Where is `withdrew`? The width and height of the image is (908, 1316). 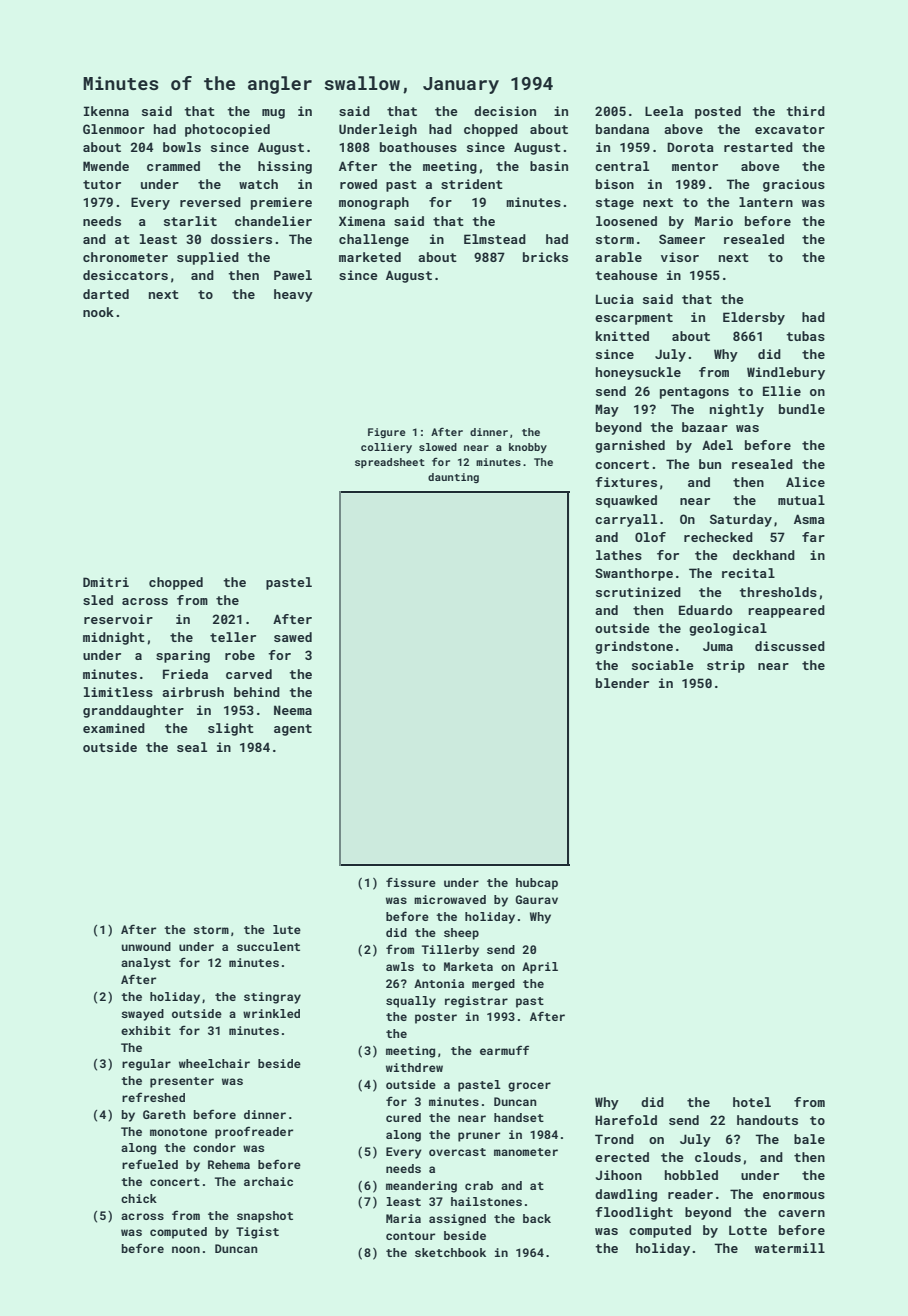 withdrew is located at coordinates (414, 1067).
